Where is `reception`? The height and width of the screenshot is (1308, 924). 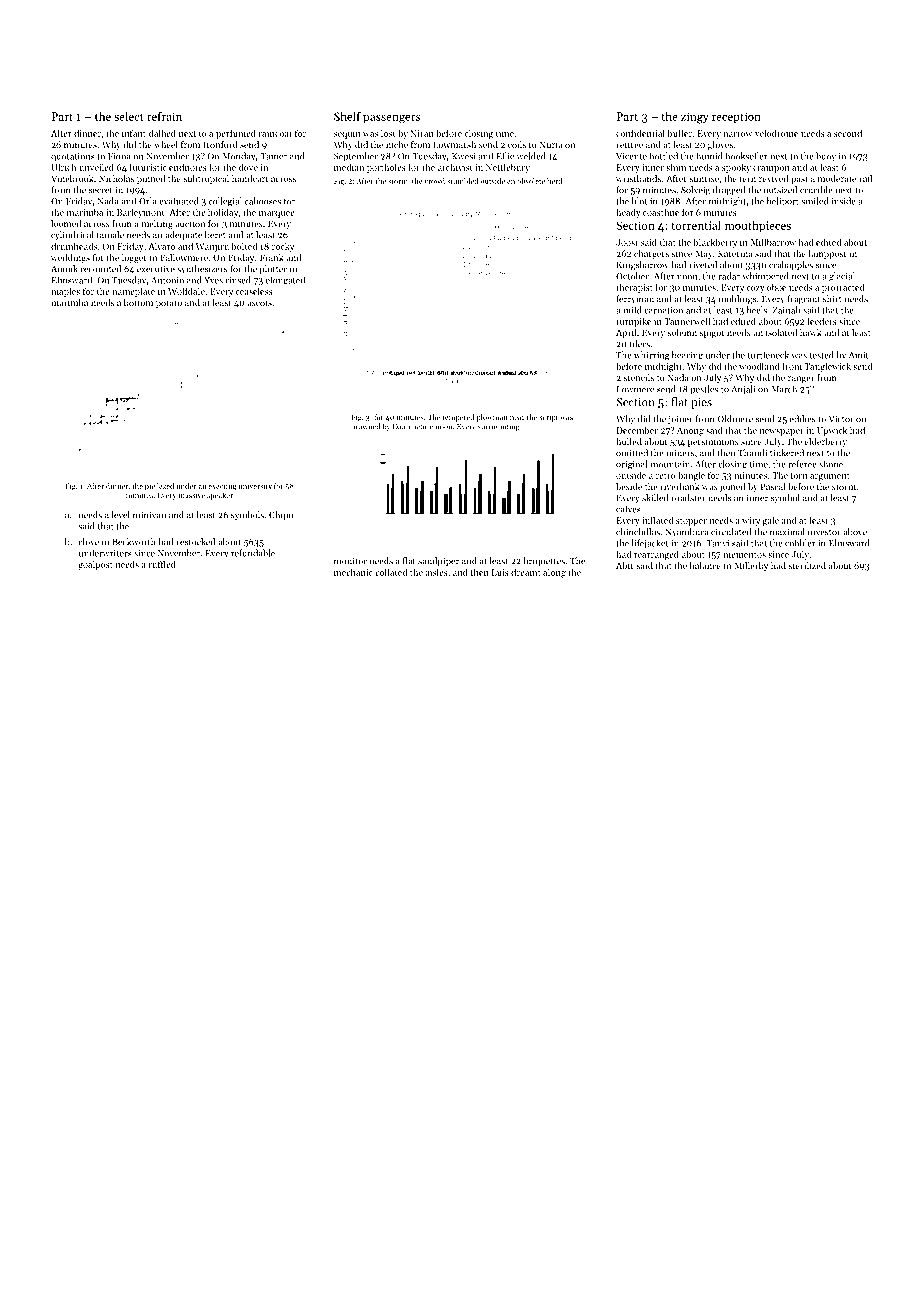
reception is located at coordinates (736, 117).
